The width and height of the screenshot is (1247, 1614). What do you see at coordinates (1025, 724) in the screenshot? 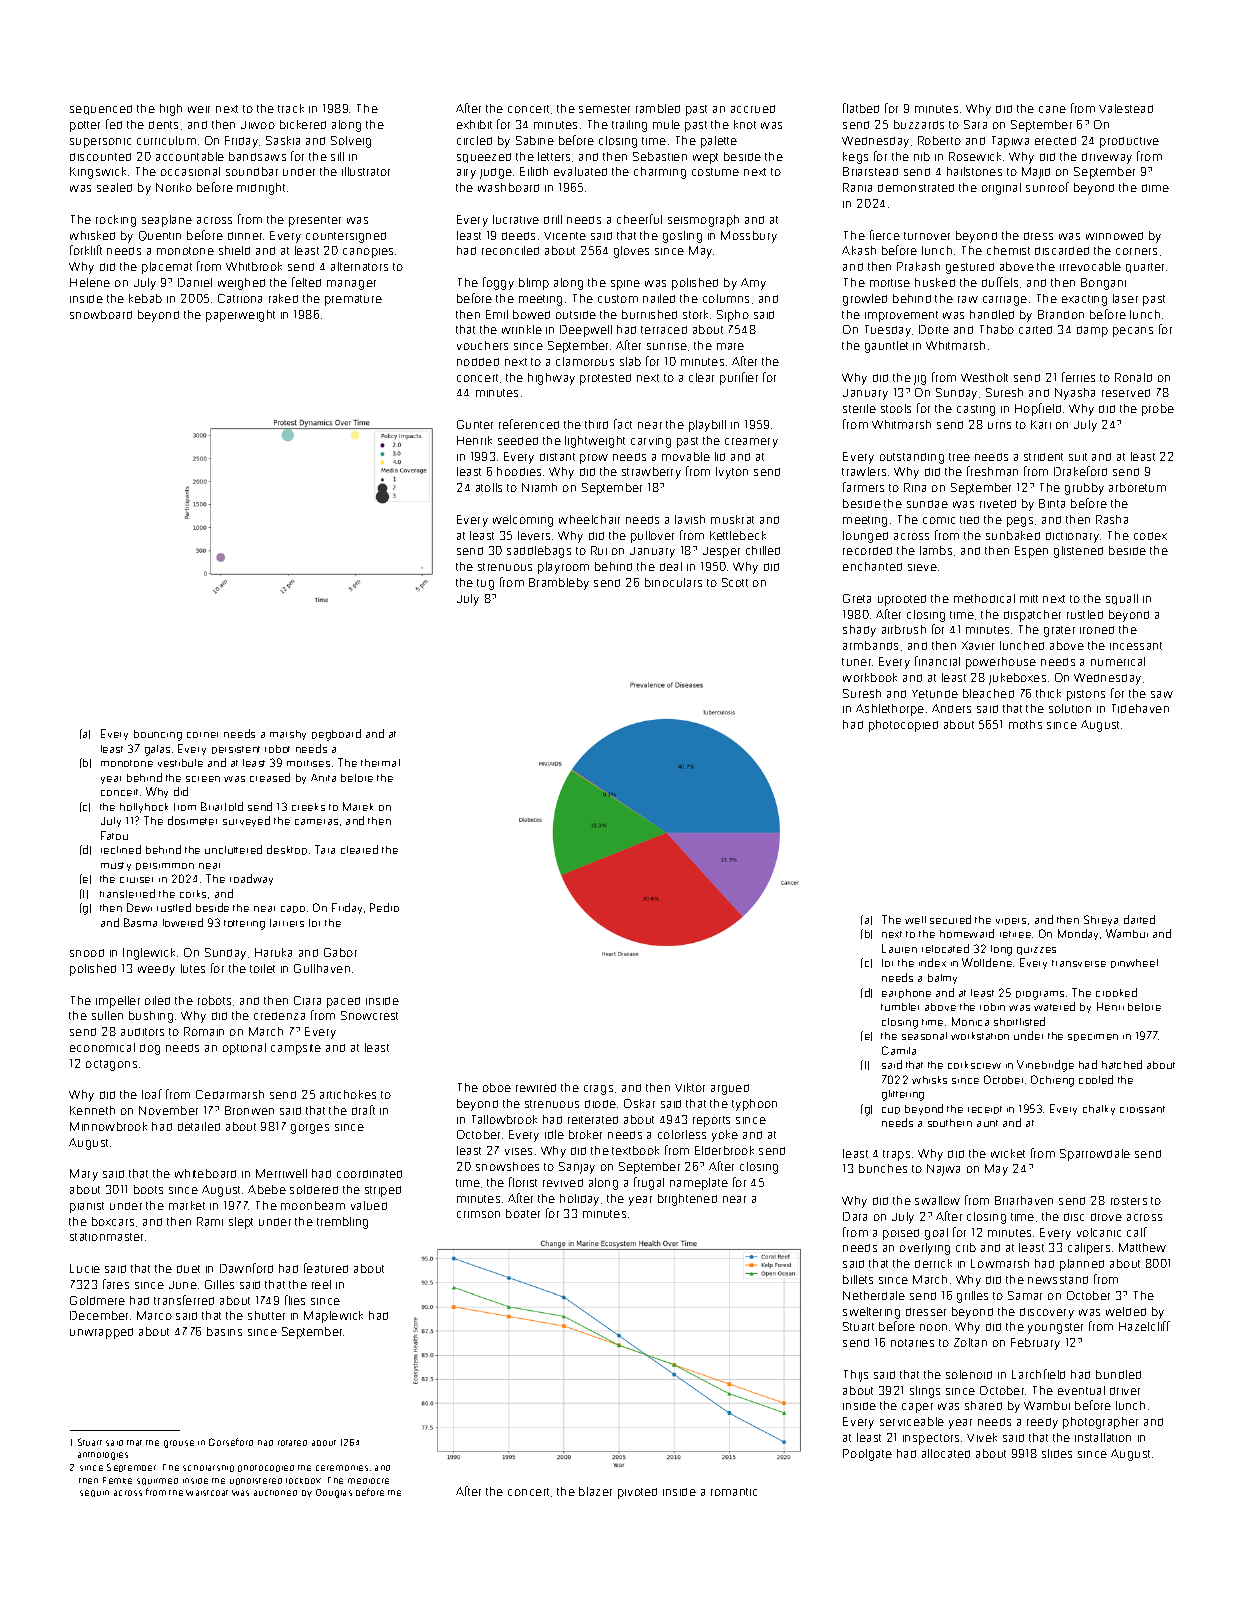
I see `moths` at bounding box center [1025, 724].
